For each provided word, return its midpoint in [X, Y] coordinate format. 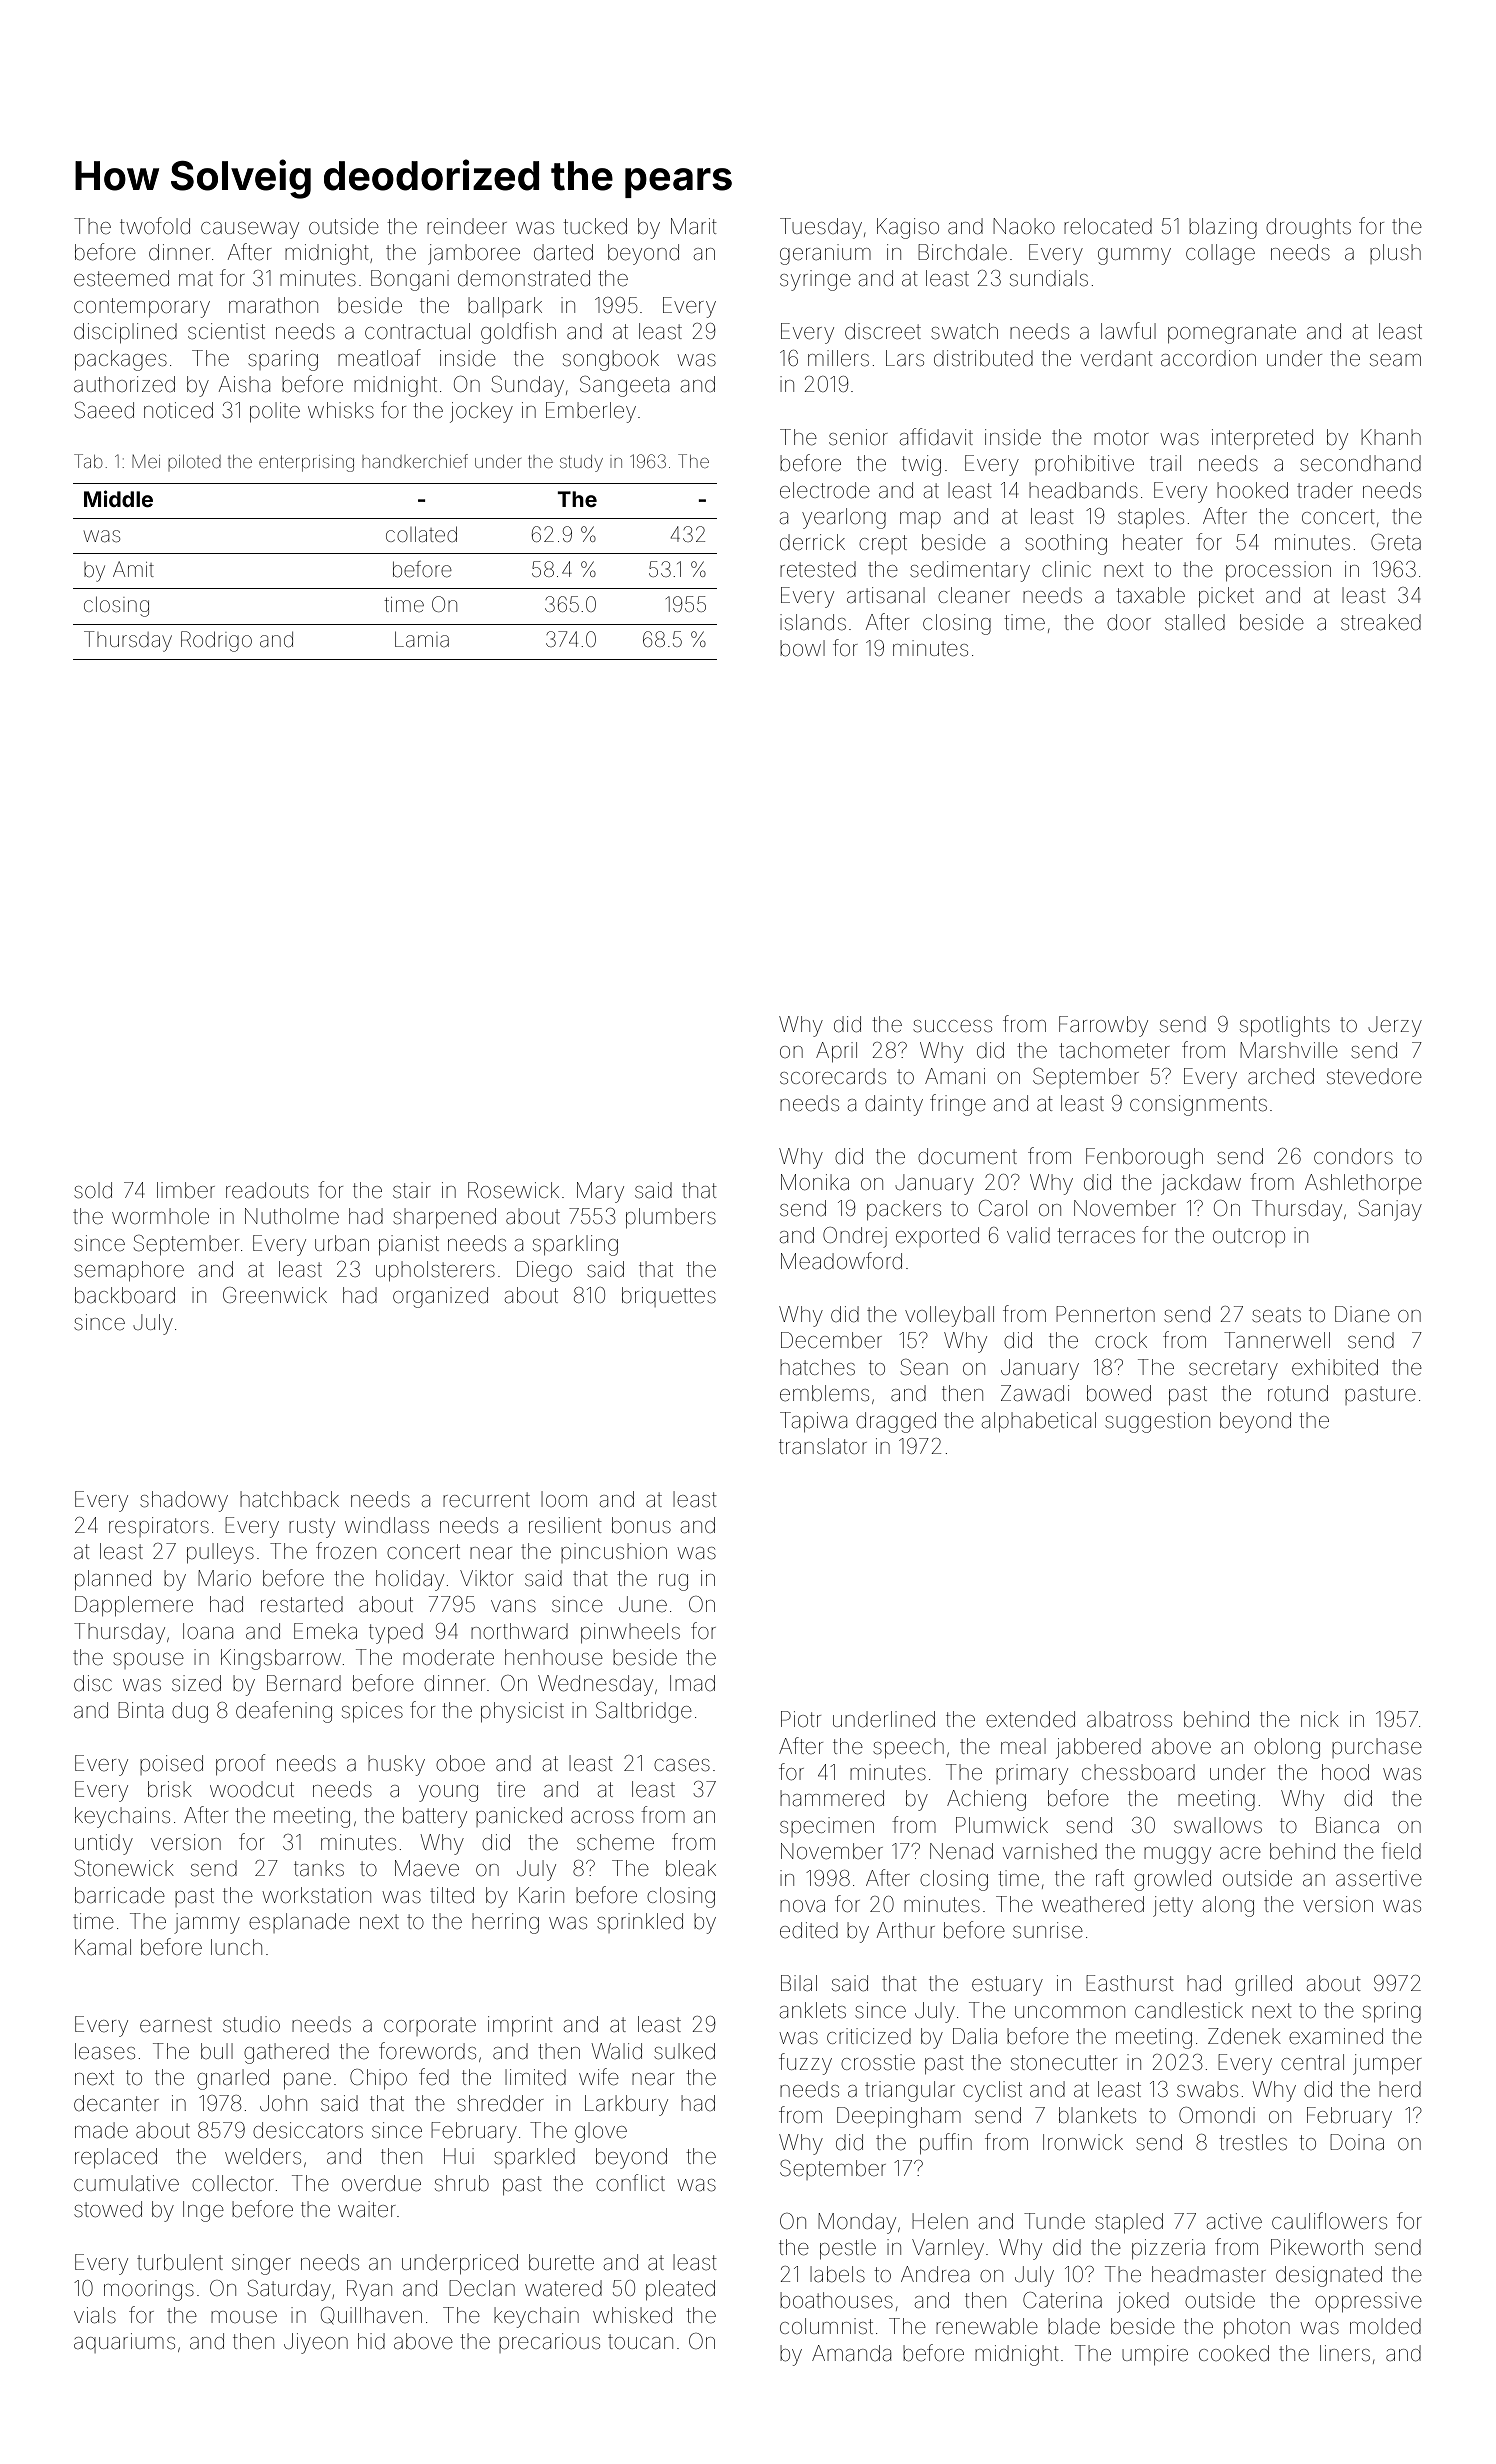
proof [240, 1764]
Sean [924, 1367]
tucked [595, 226]
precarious [549, 2343]
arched [1281, 1076]
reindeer [467, 226]
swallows [1218, 1825]
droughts [1308, 228]
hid [371, 2341]
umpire [1155, 2355]
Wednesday [595, 1685]
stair [412, 1190]
